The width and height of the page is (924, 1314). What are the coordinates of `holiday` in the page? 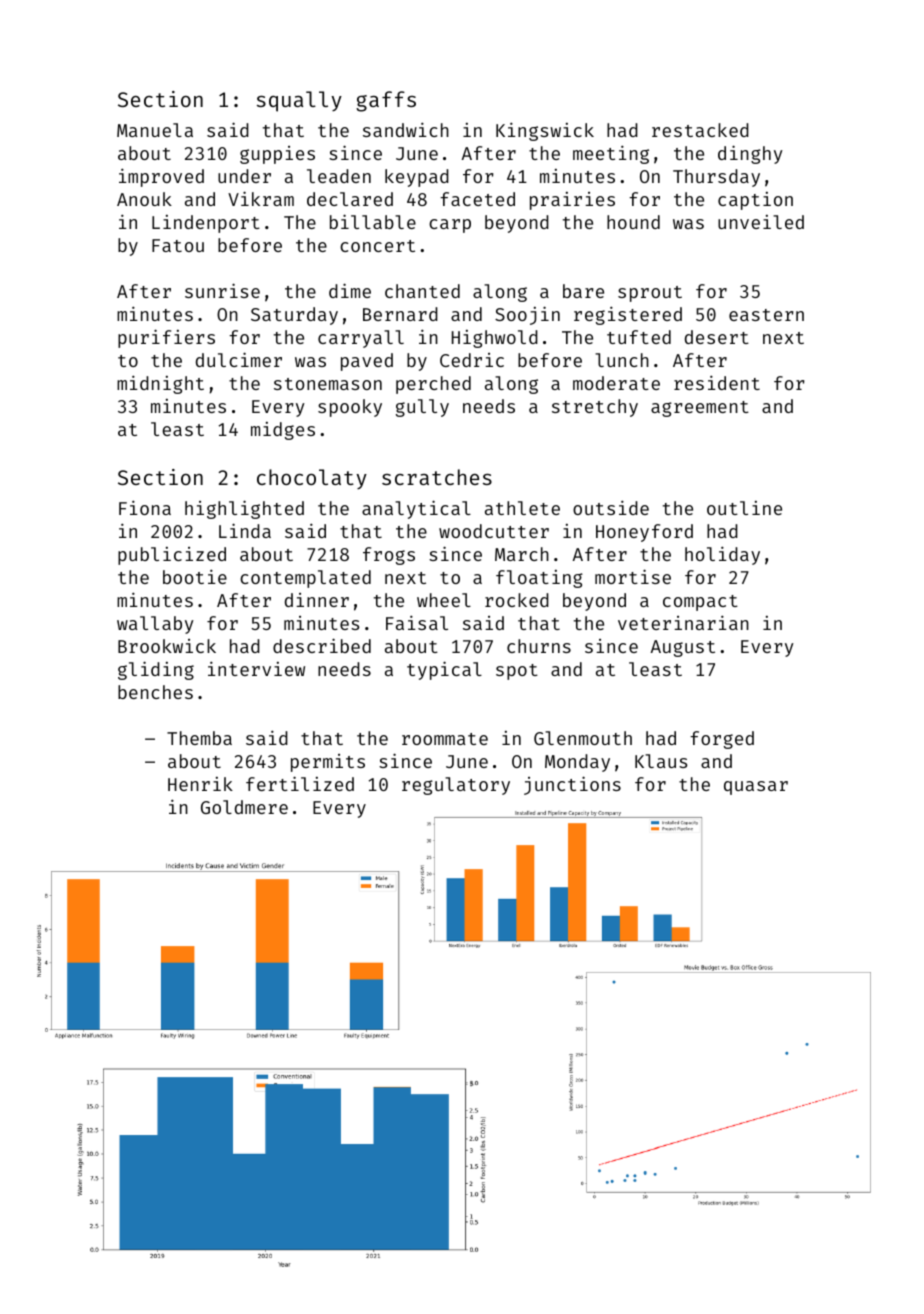 It's located at (722, 555).
